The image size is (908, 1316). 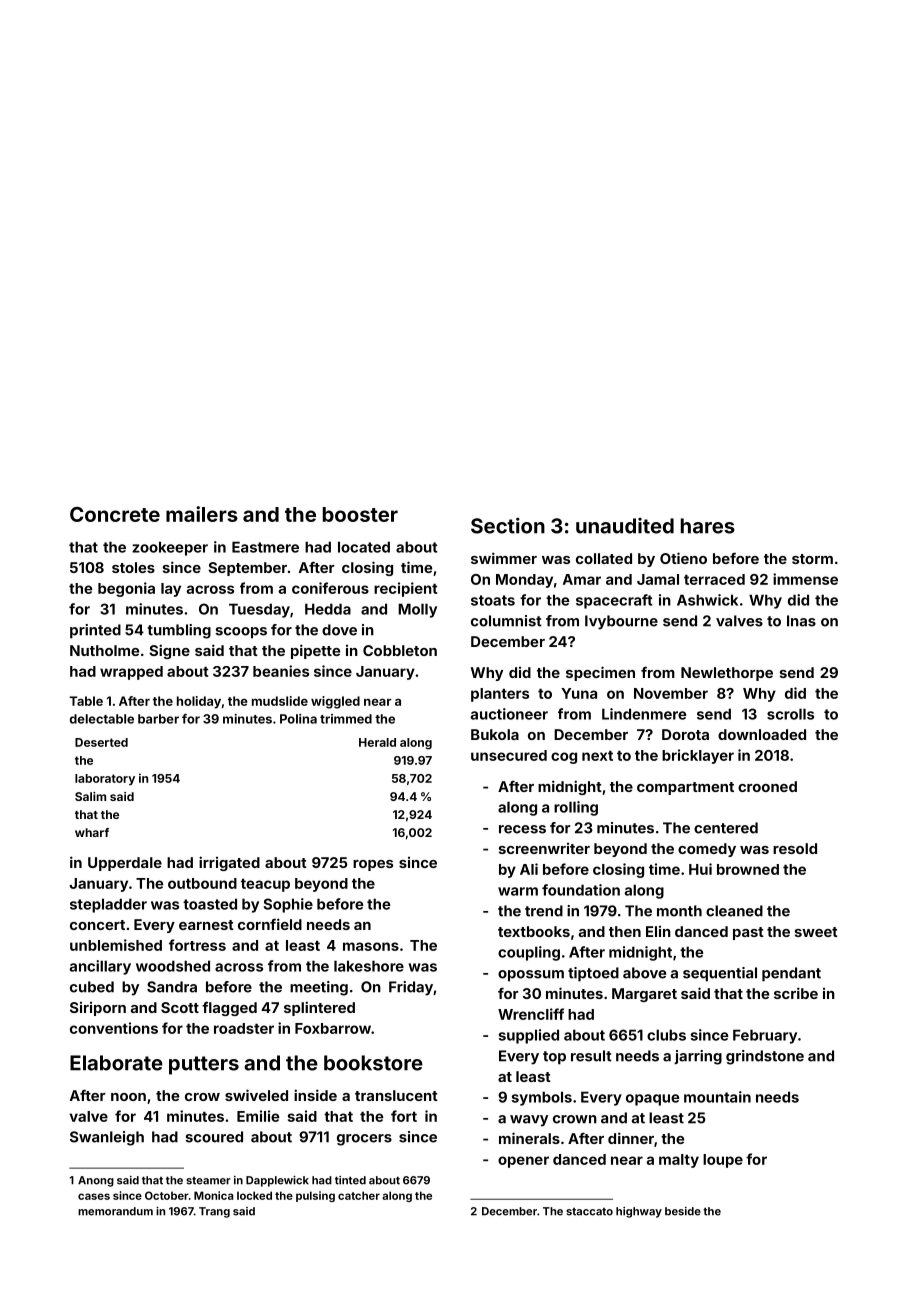 What do you see at coordinates (180, 1007) in the document?
I see `Scott` at bounding box center [180, 1007].
